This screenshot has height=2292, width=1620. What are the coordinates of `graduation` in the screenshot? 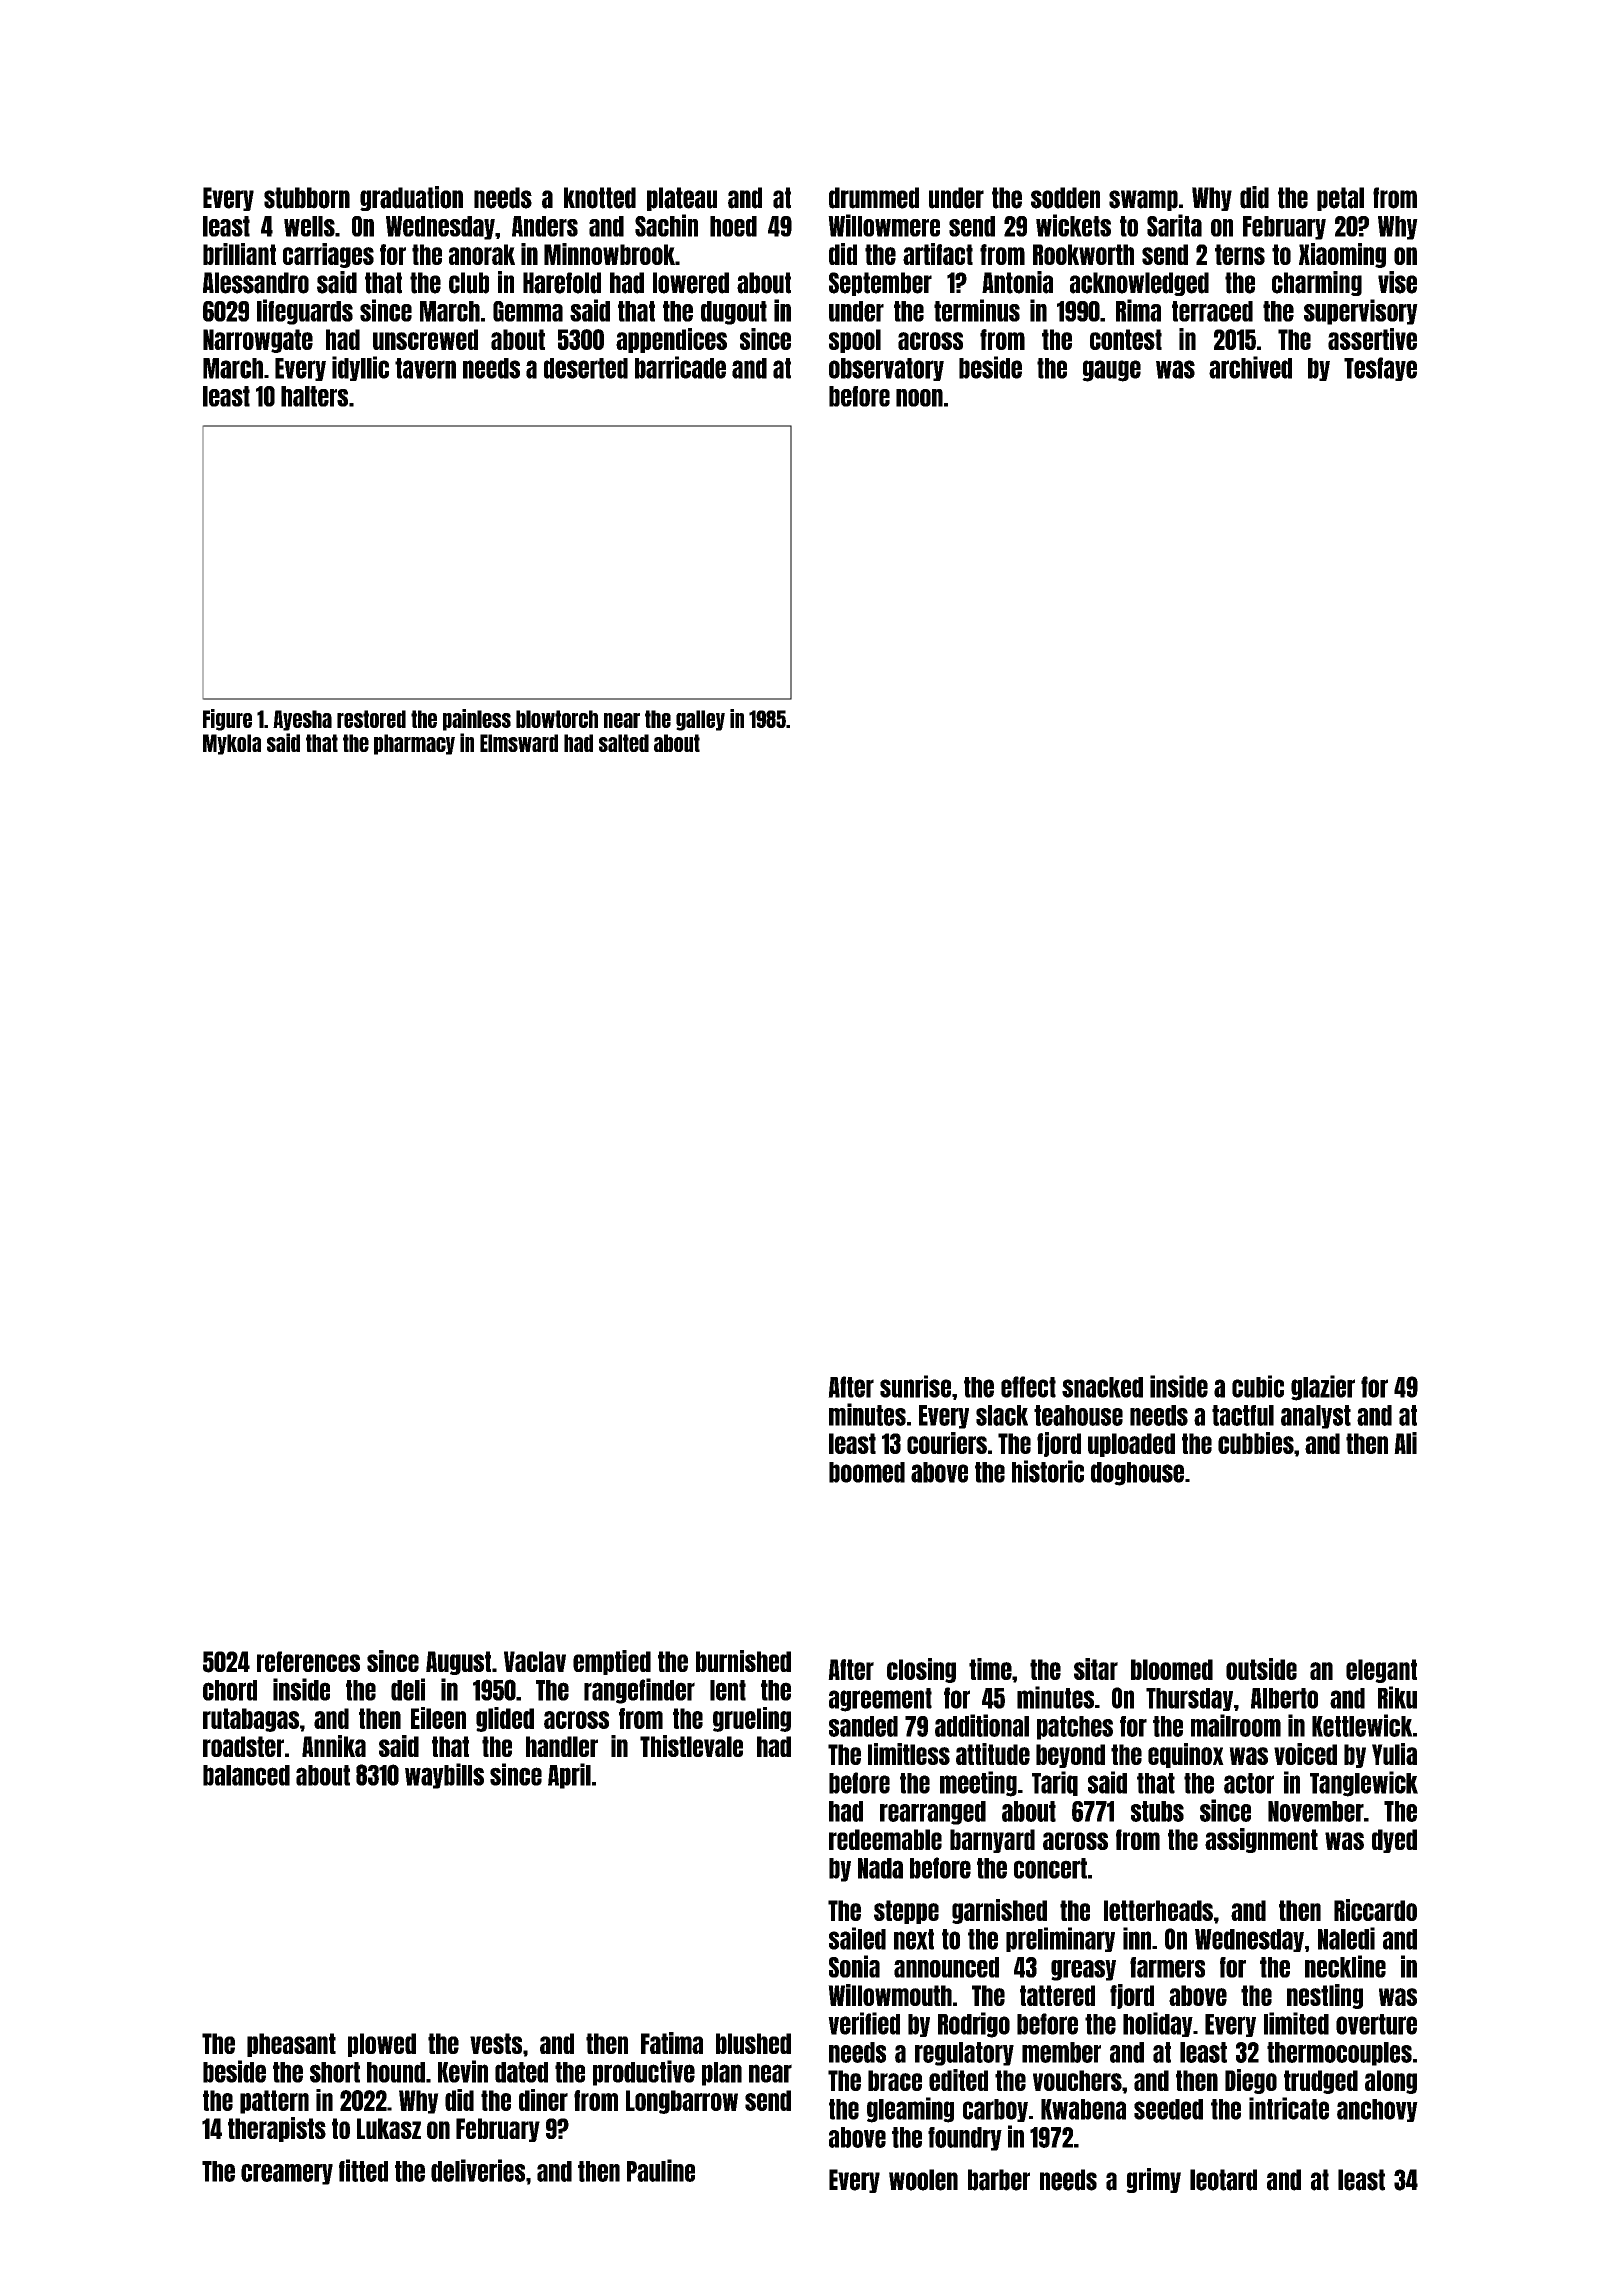 It's located at (411, 198).
